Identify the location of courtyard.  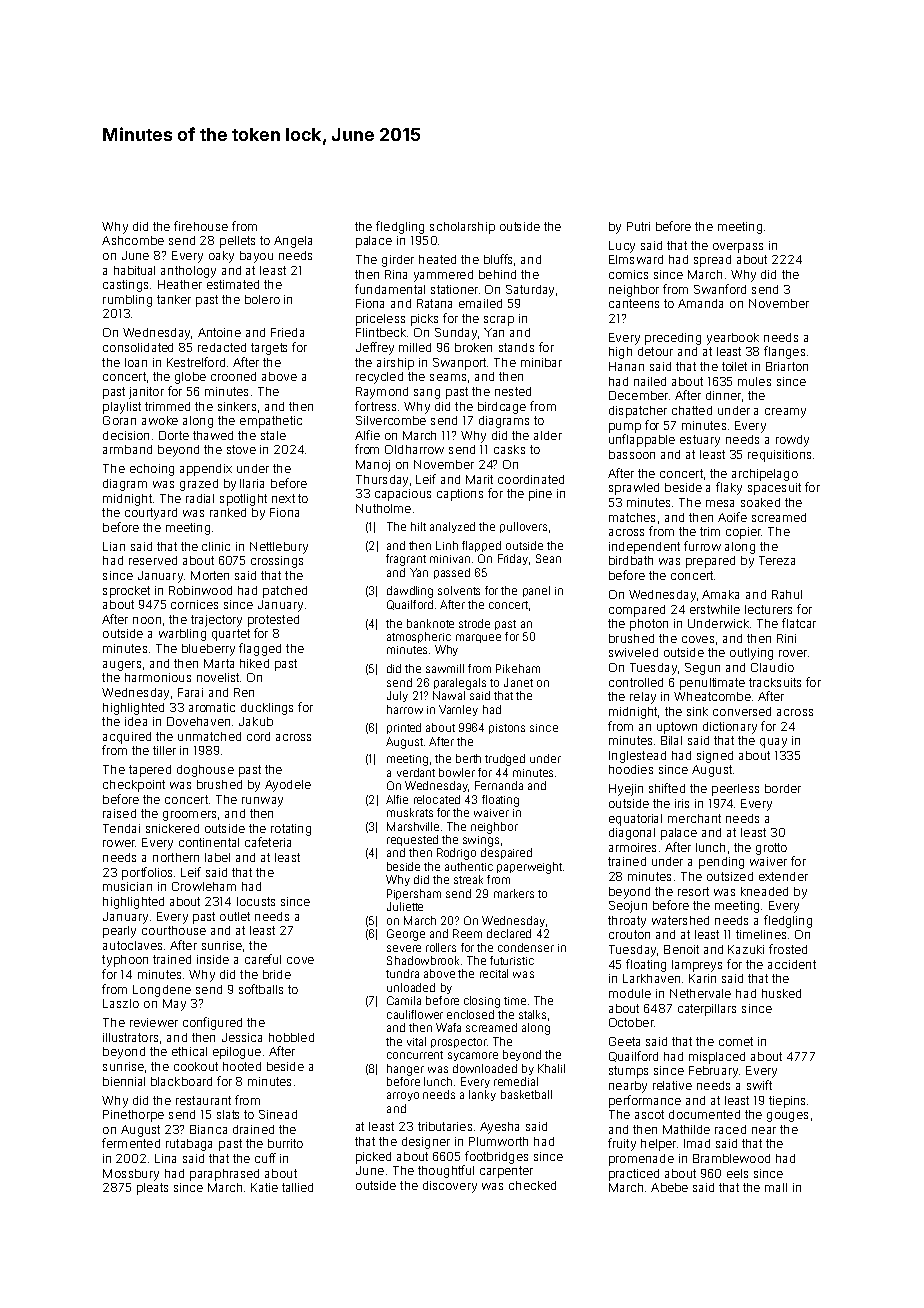
(151, 514).
